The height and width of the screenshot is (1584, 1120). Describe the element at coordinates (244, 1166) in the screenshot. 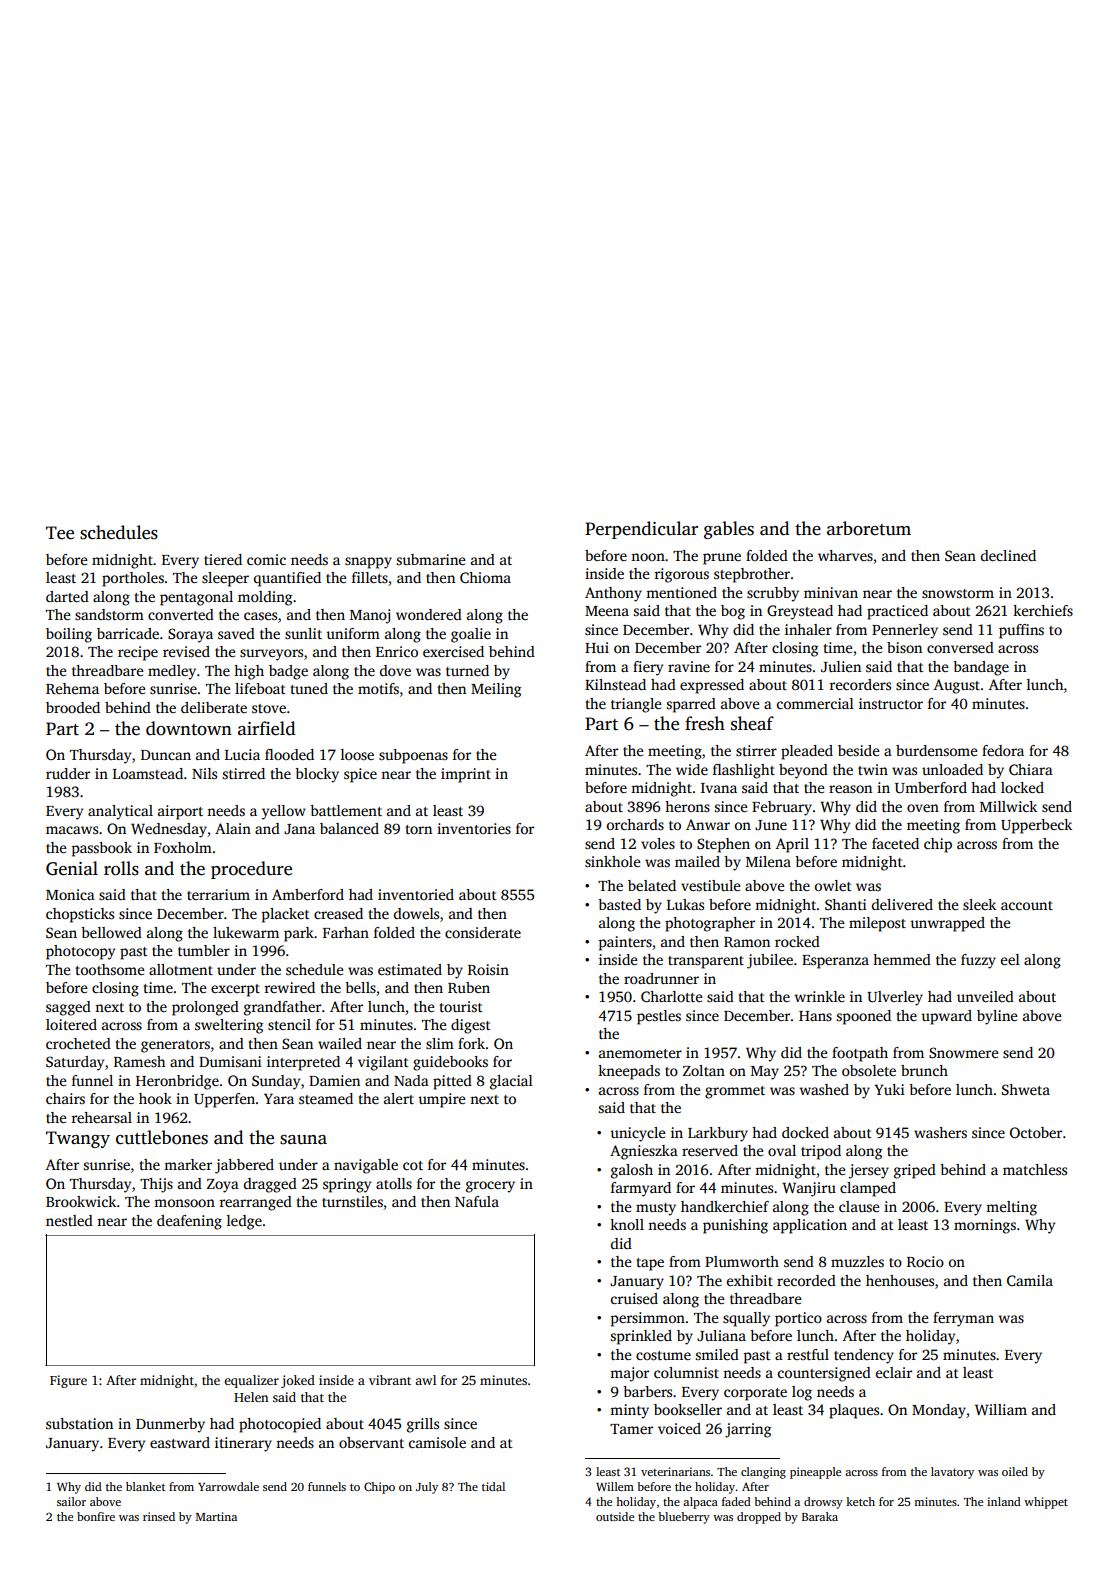

I see `jabbered` at that location.
